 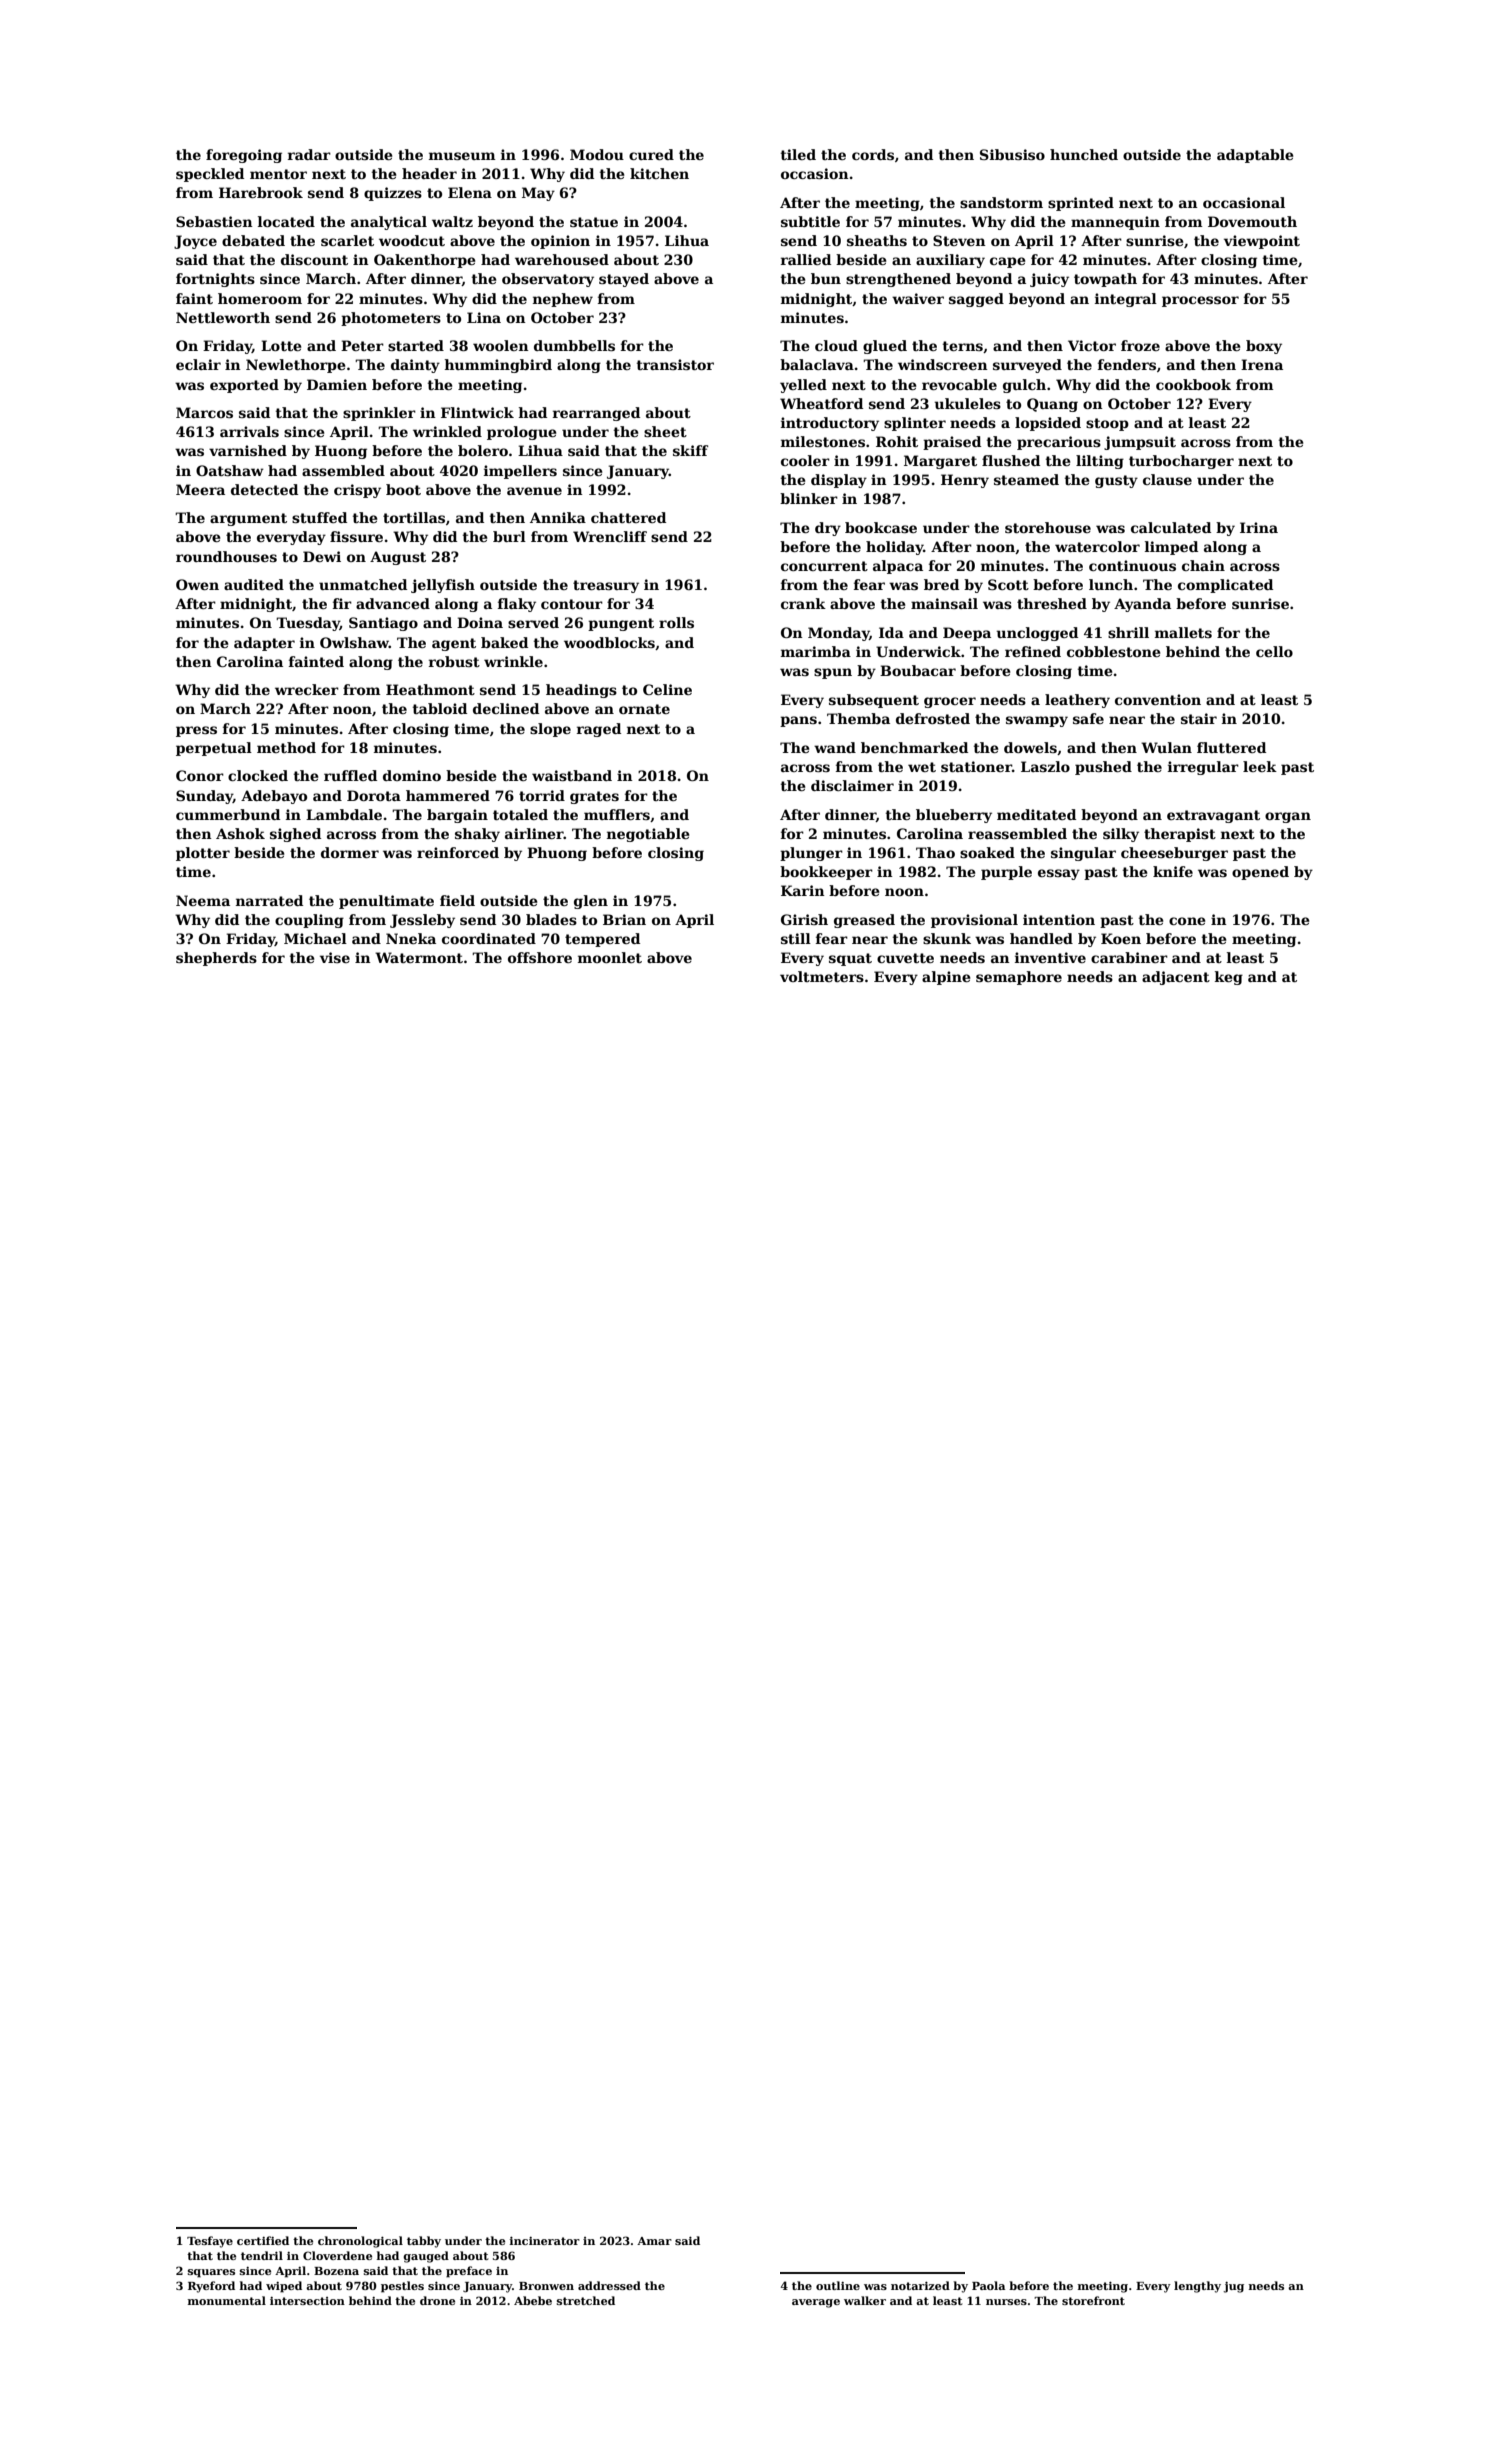 What do you see at coordinates (1255, 156) in the screenshot?
I see `adaptable` at bounding box center [1255, 156].
